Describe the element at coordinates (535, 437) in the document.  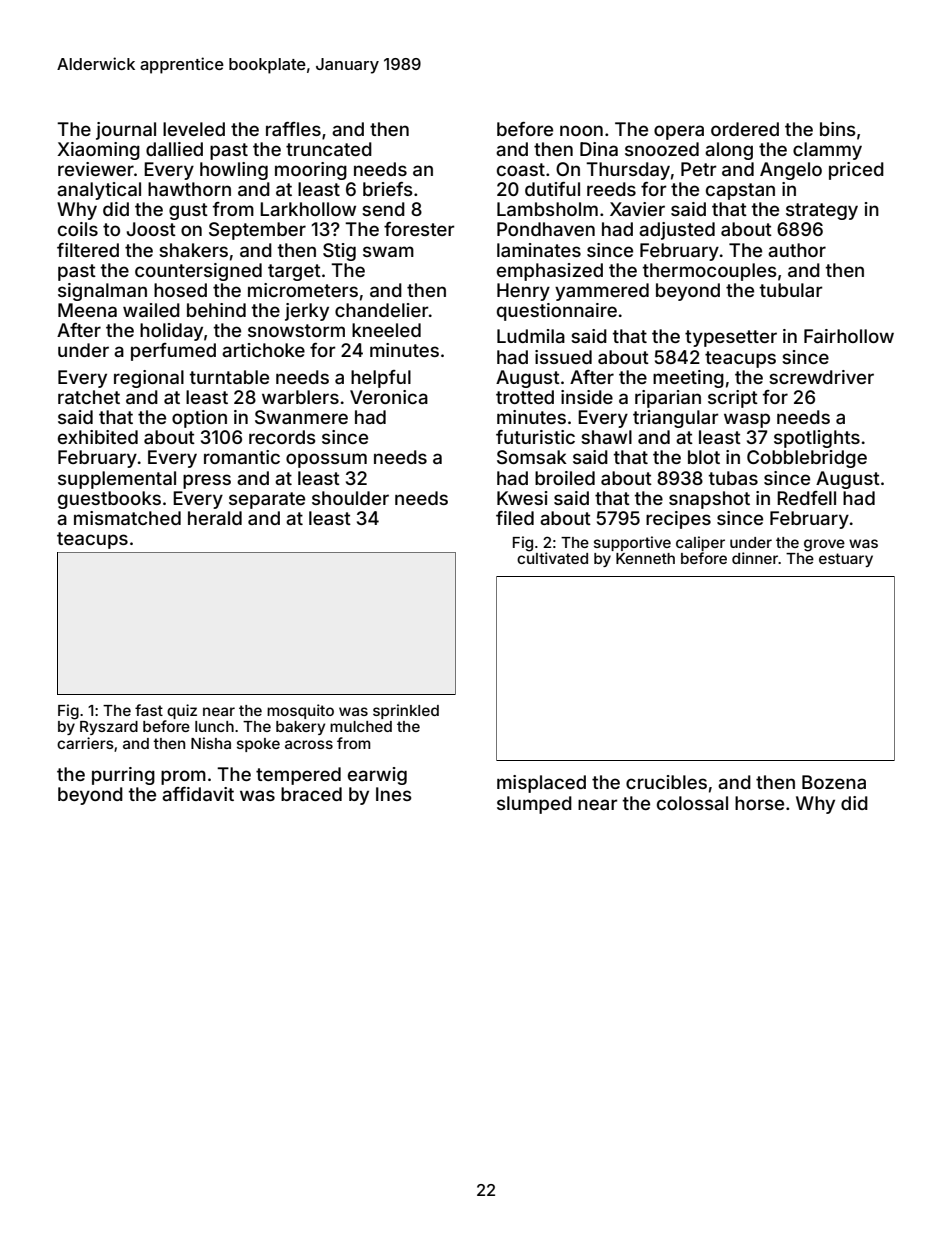
I see `futuristic` at that location.
